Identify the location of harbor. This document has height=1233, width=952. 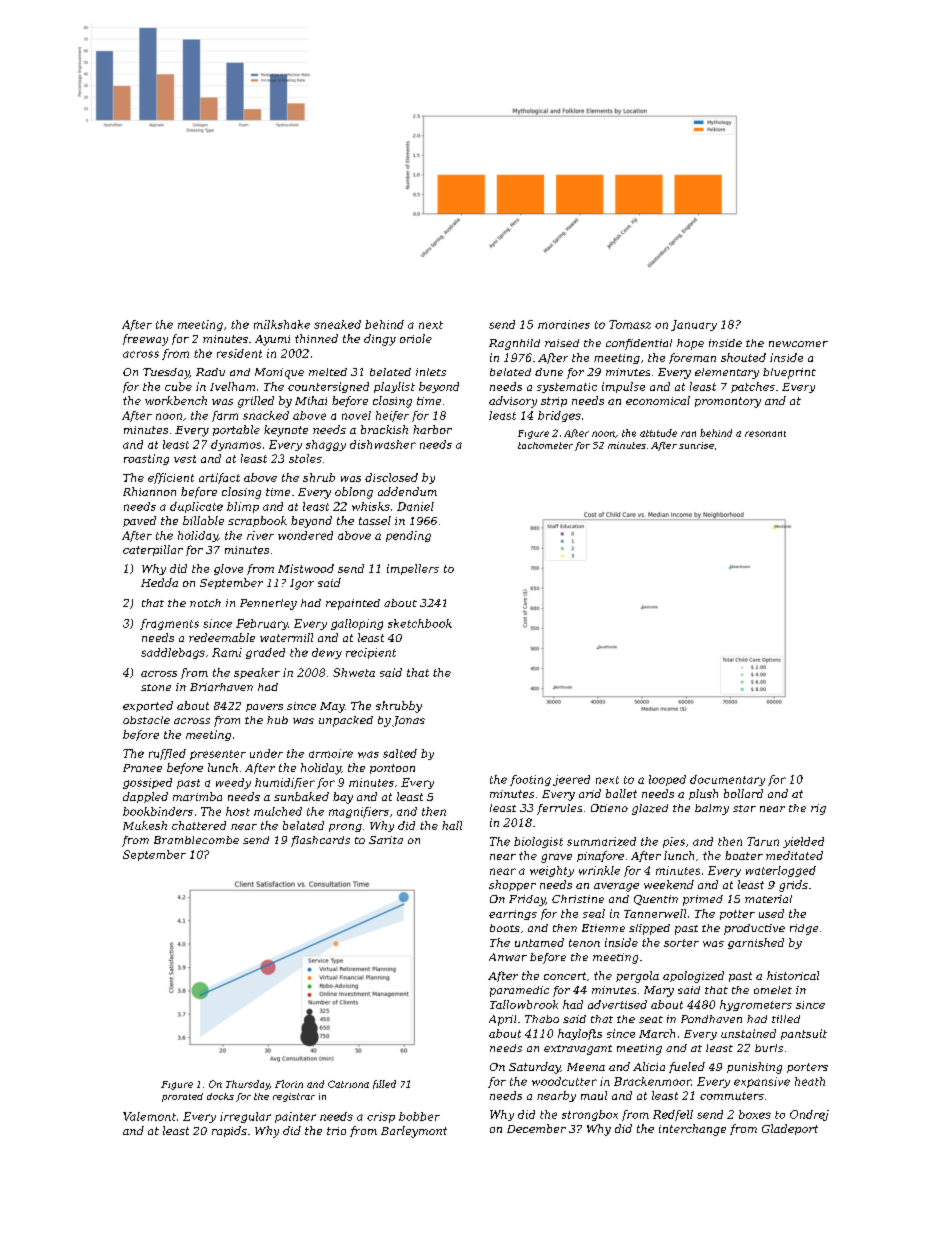
(432, 429).
